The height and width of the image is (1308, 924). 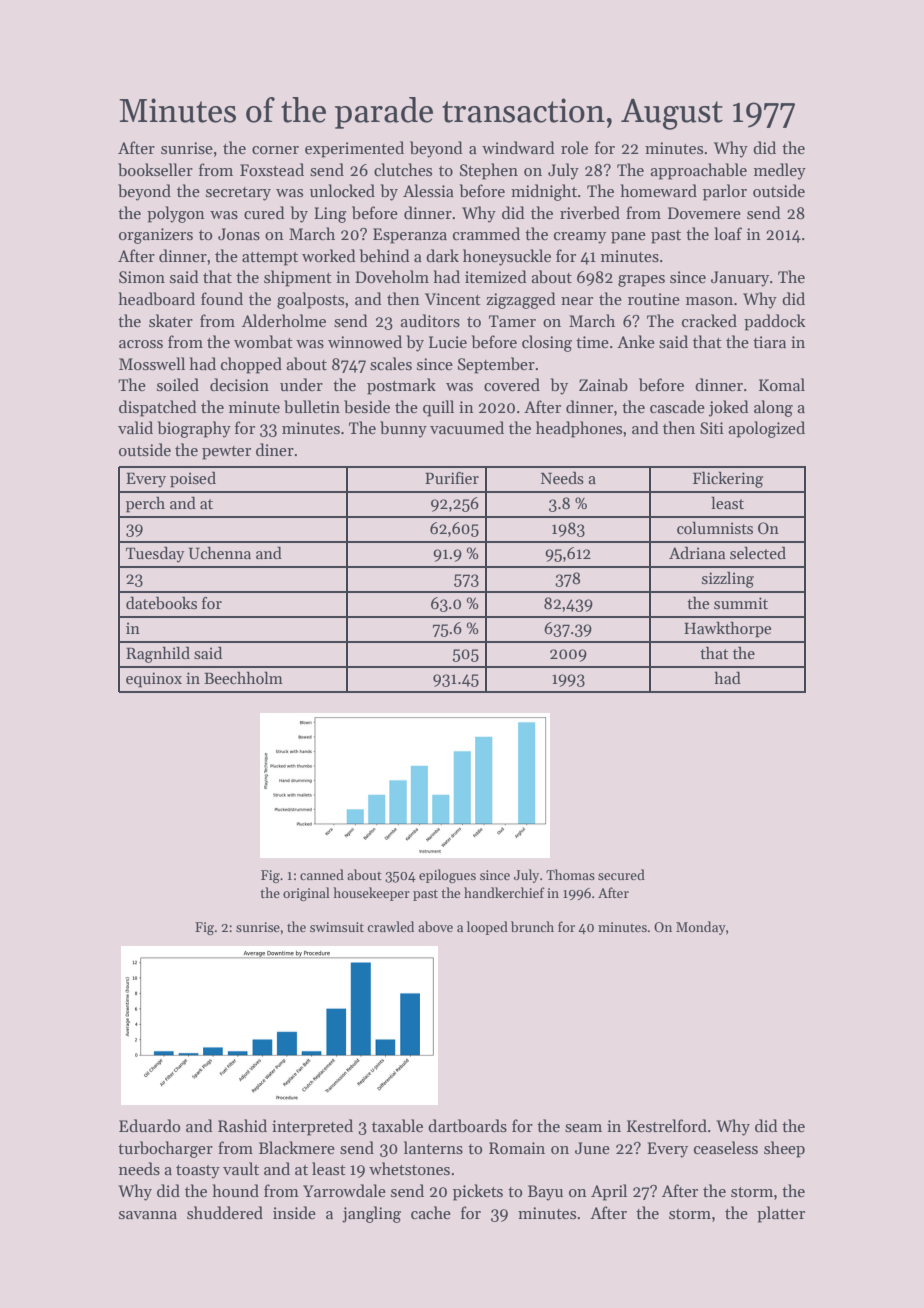 I want to click on Alessia, so click(x=428, y=191).
